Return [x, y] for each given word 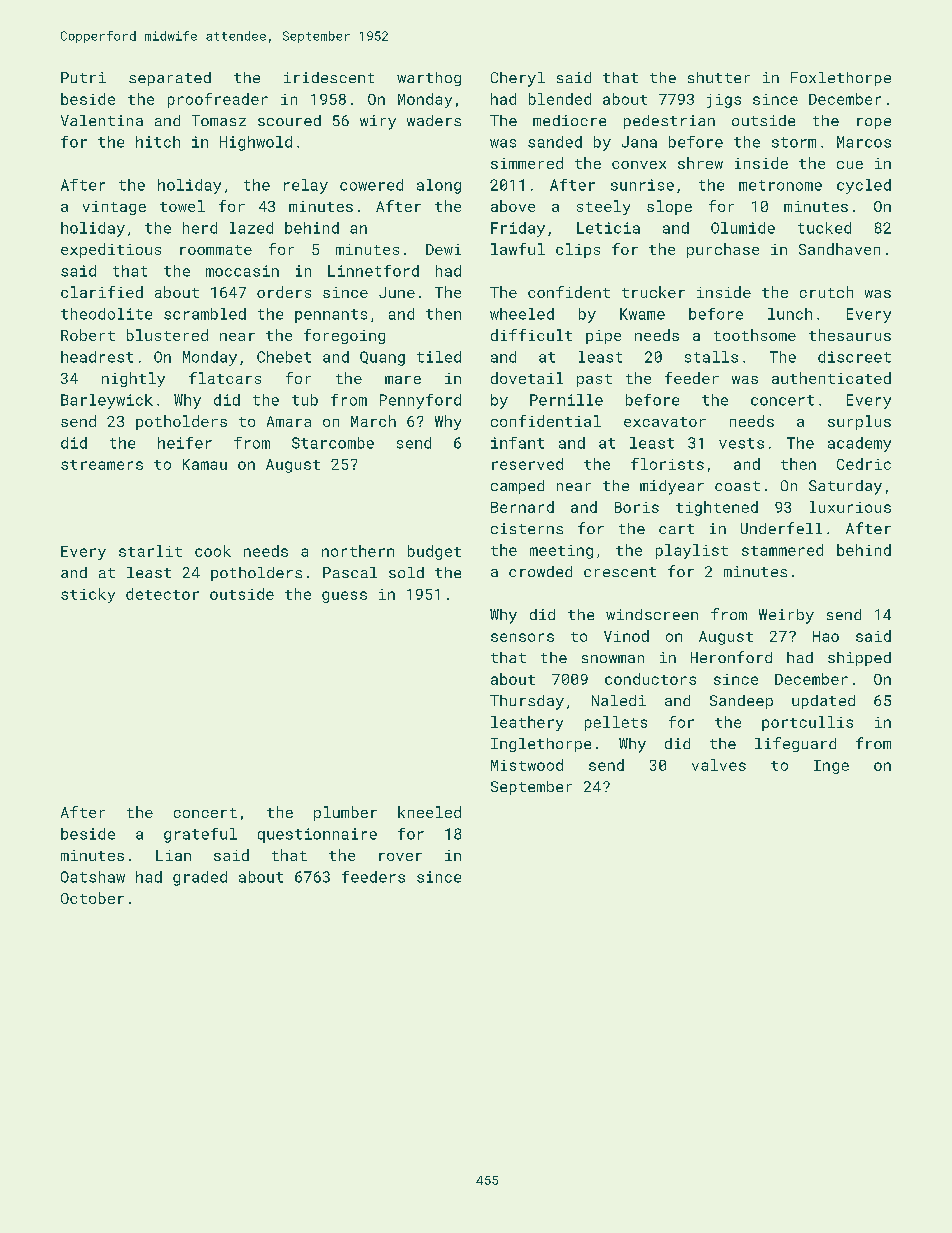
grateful [200, 835]
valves [719, 765]
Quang [382, 358]
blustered [167, 335]
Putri [83, 77]
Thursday [527, 702]
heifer [185, 443]
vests [741, 443]
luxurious [850, 507]
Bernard [522, 507]
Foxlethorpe [841, 79]
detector [162, 594]
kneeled [429, 812]
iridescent [329, 77]
